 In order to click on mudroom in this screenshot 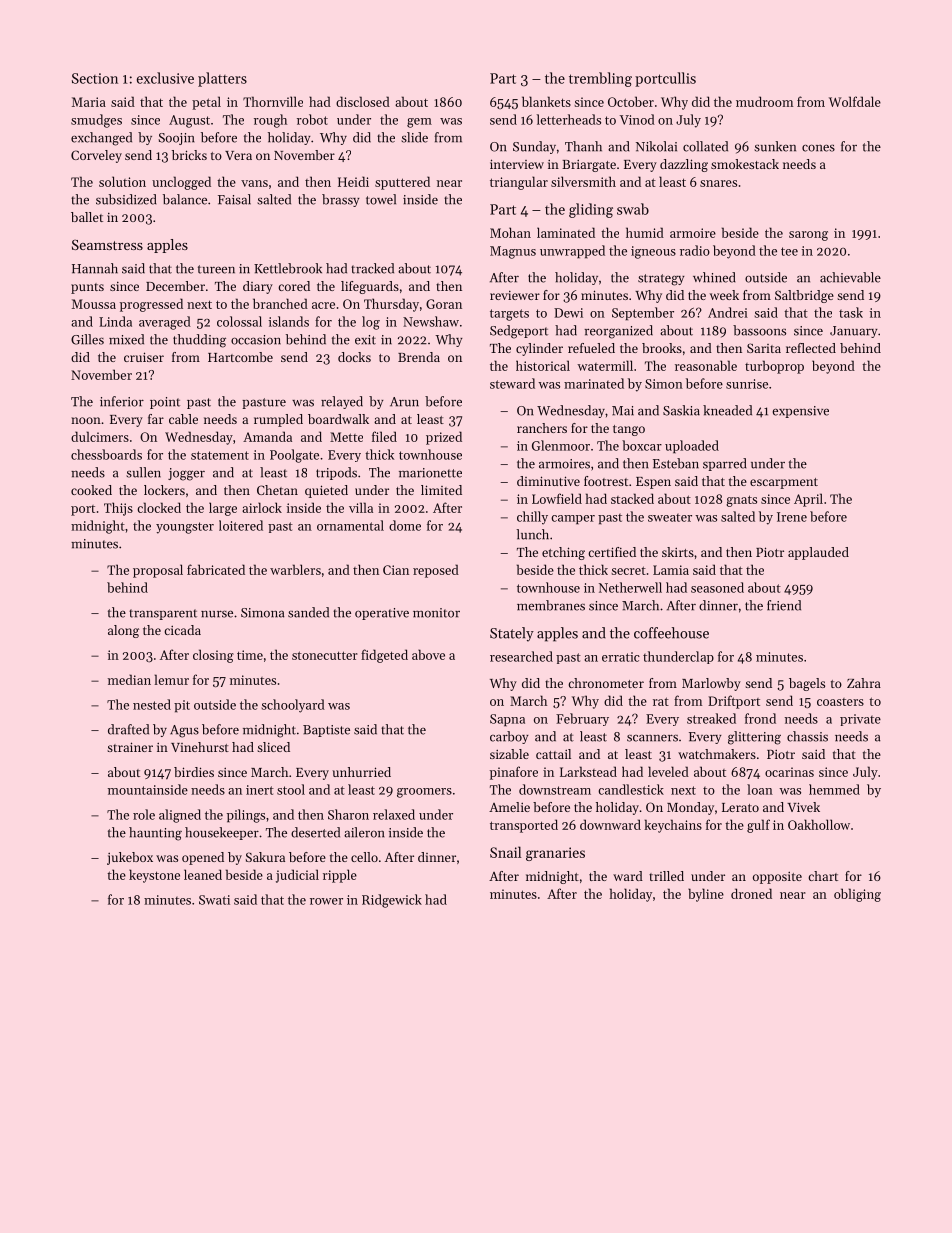, I will do `click(764, 101)`.
